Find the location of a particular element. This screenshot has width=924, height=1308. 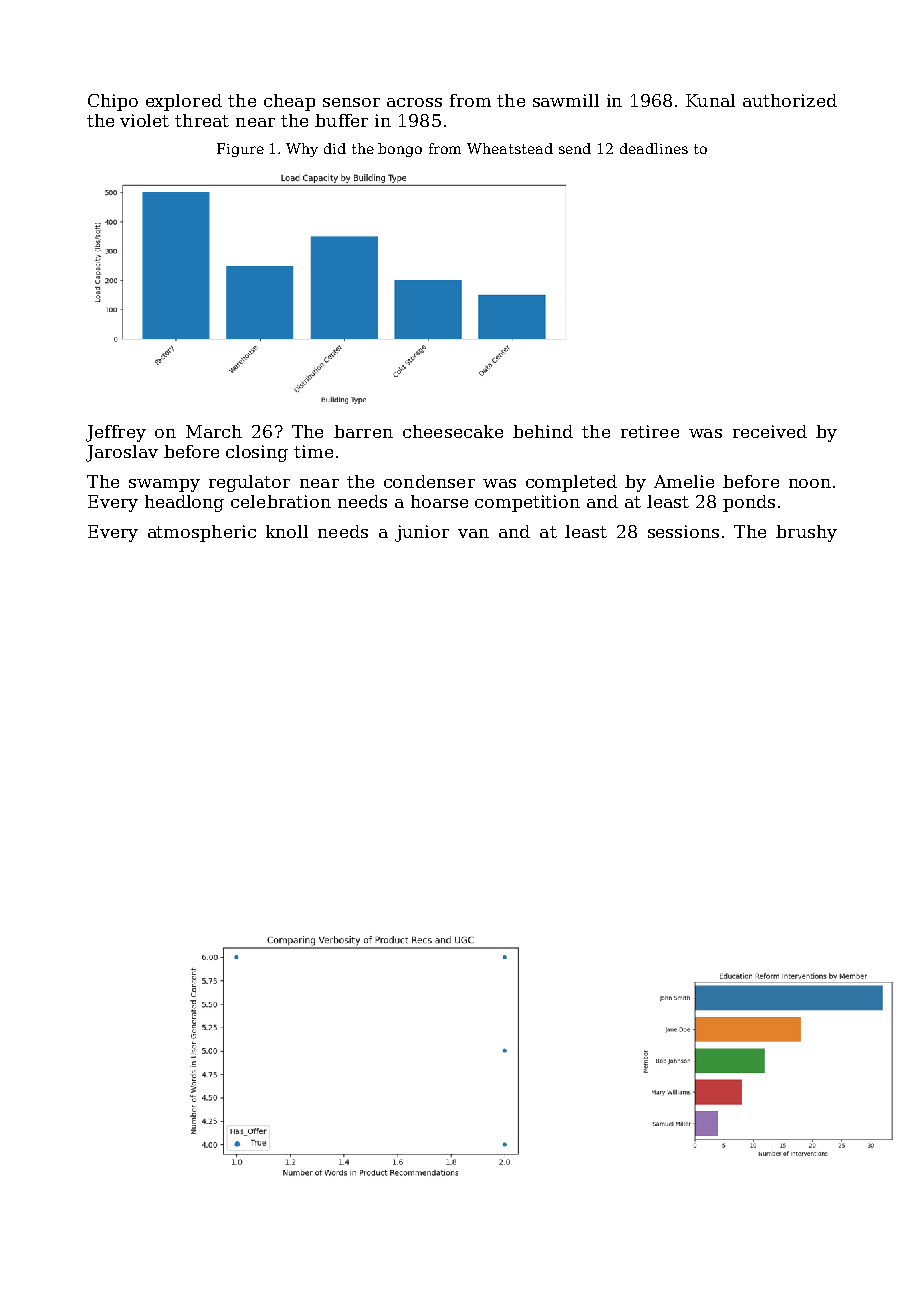

Amelie is located at coordinates (684, 481).
